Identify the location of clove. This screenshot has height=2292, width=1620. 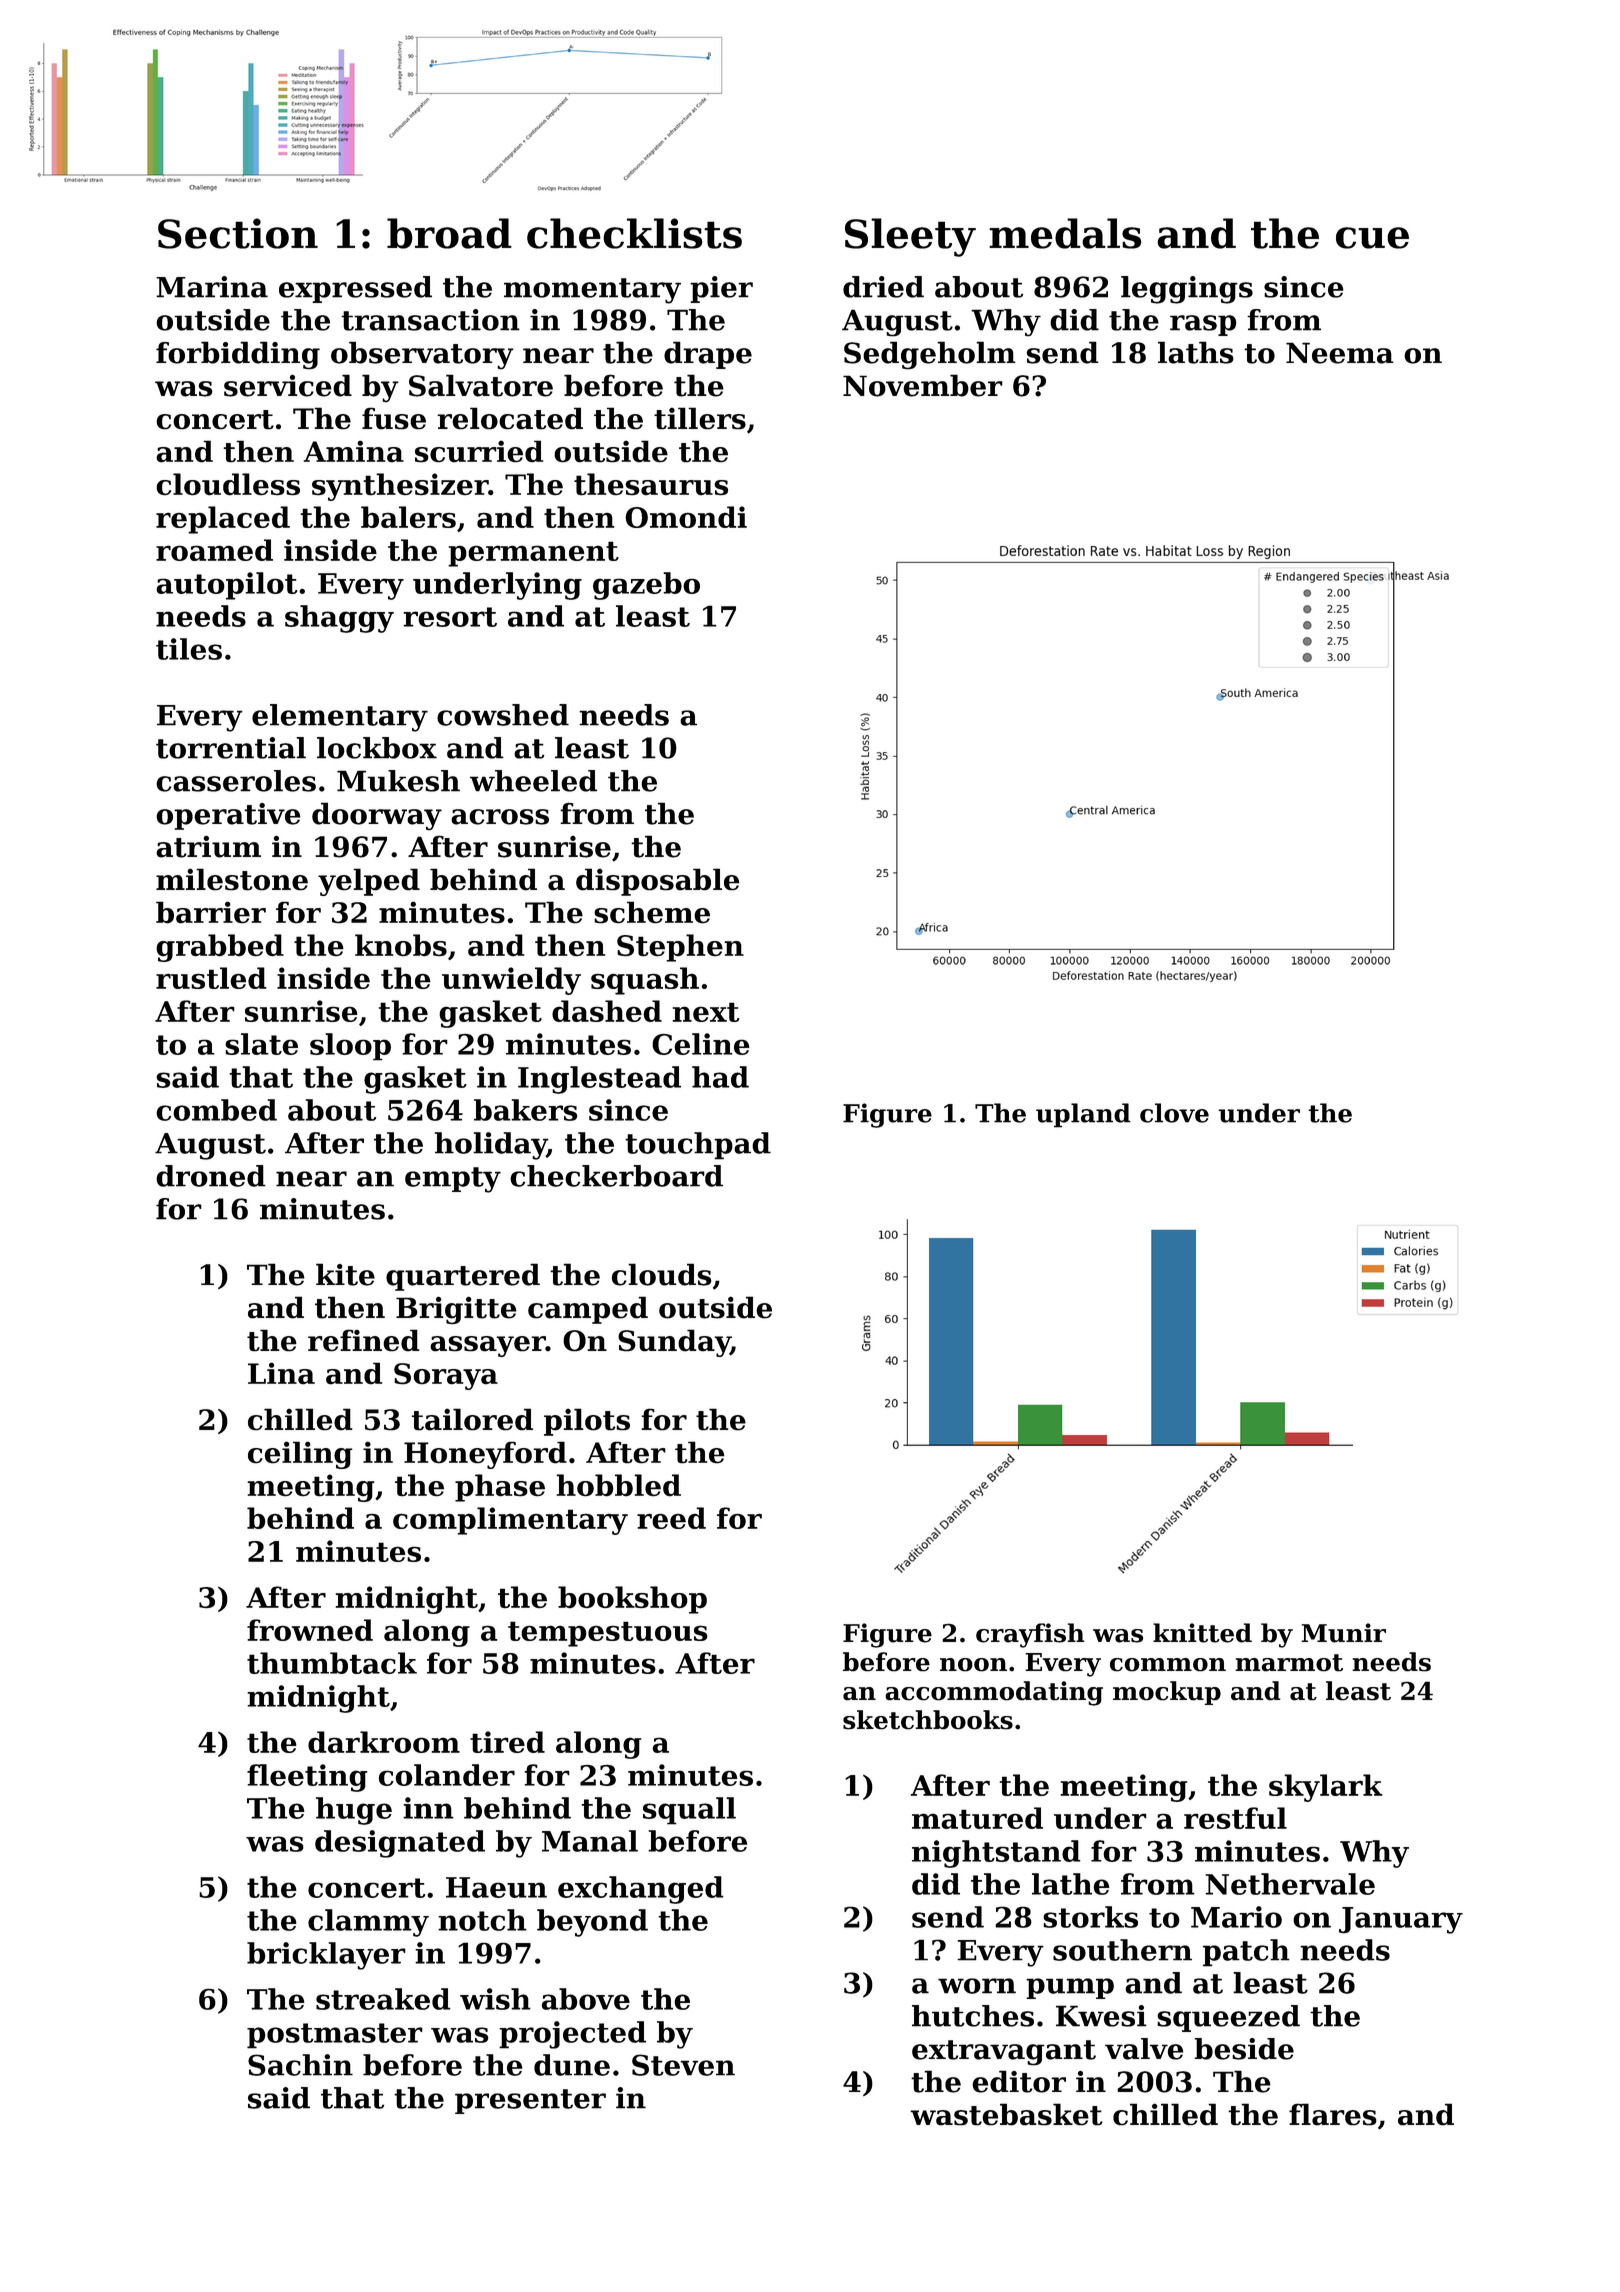
(1174, 1113).
